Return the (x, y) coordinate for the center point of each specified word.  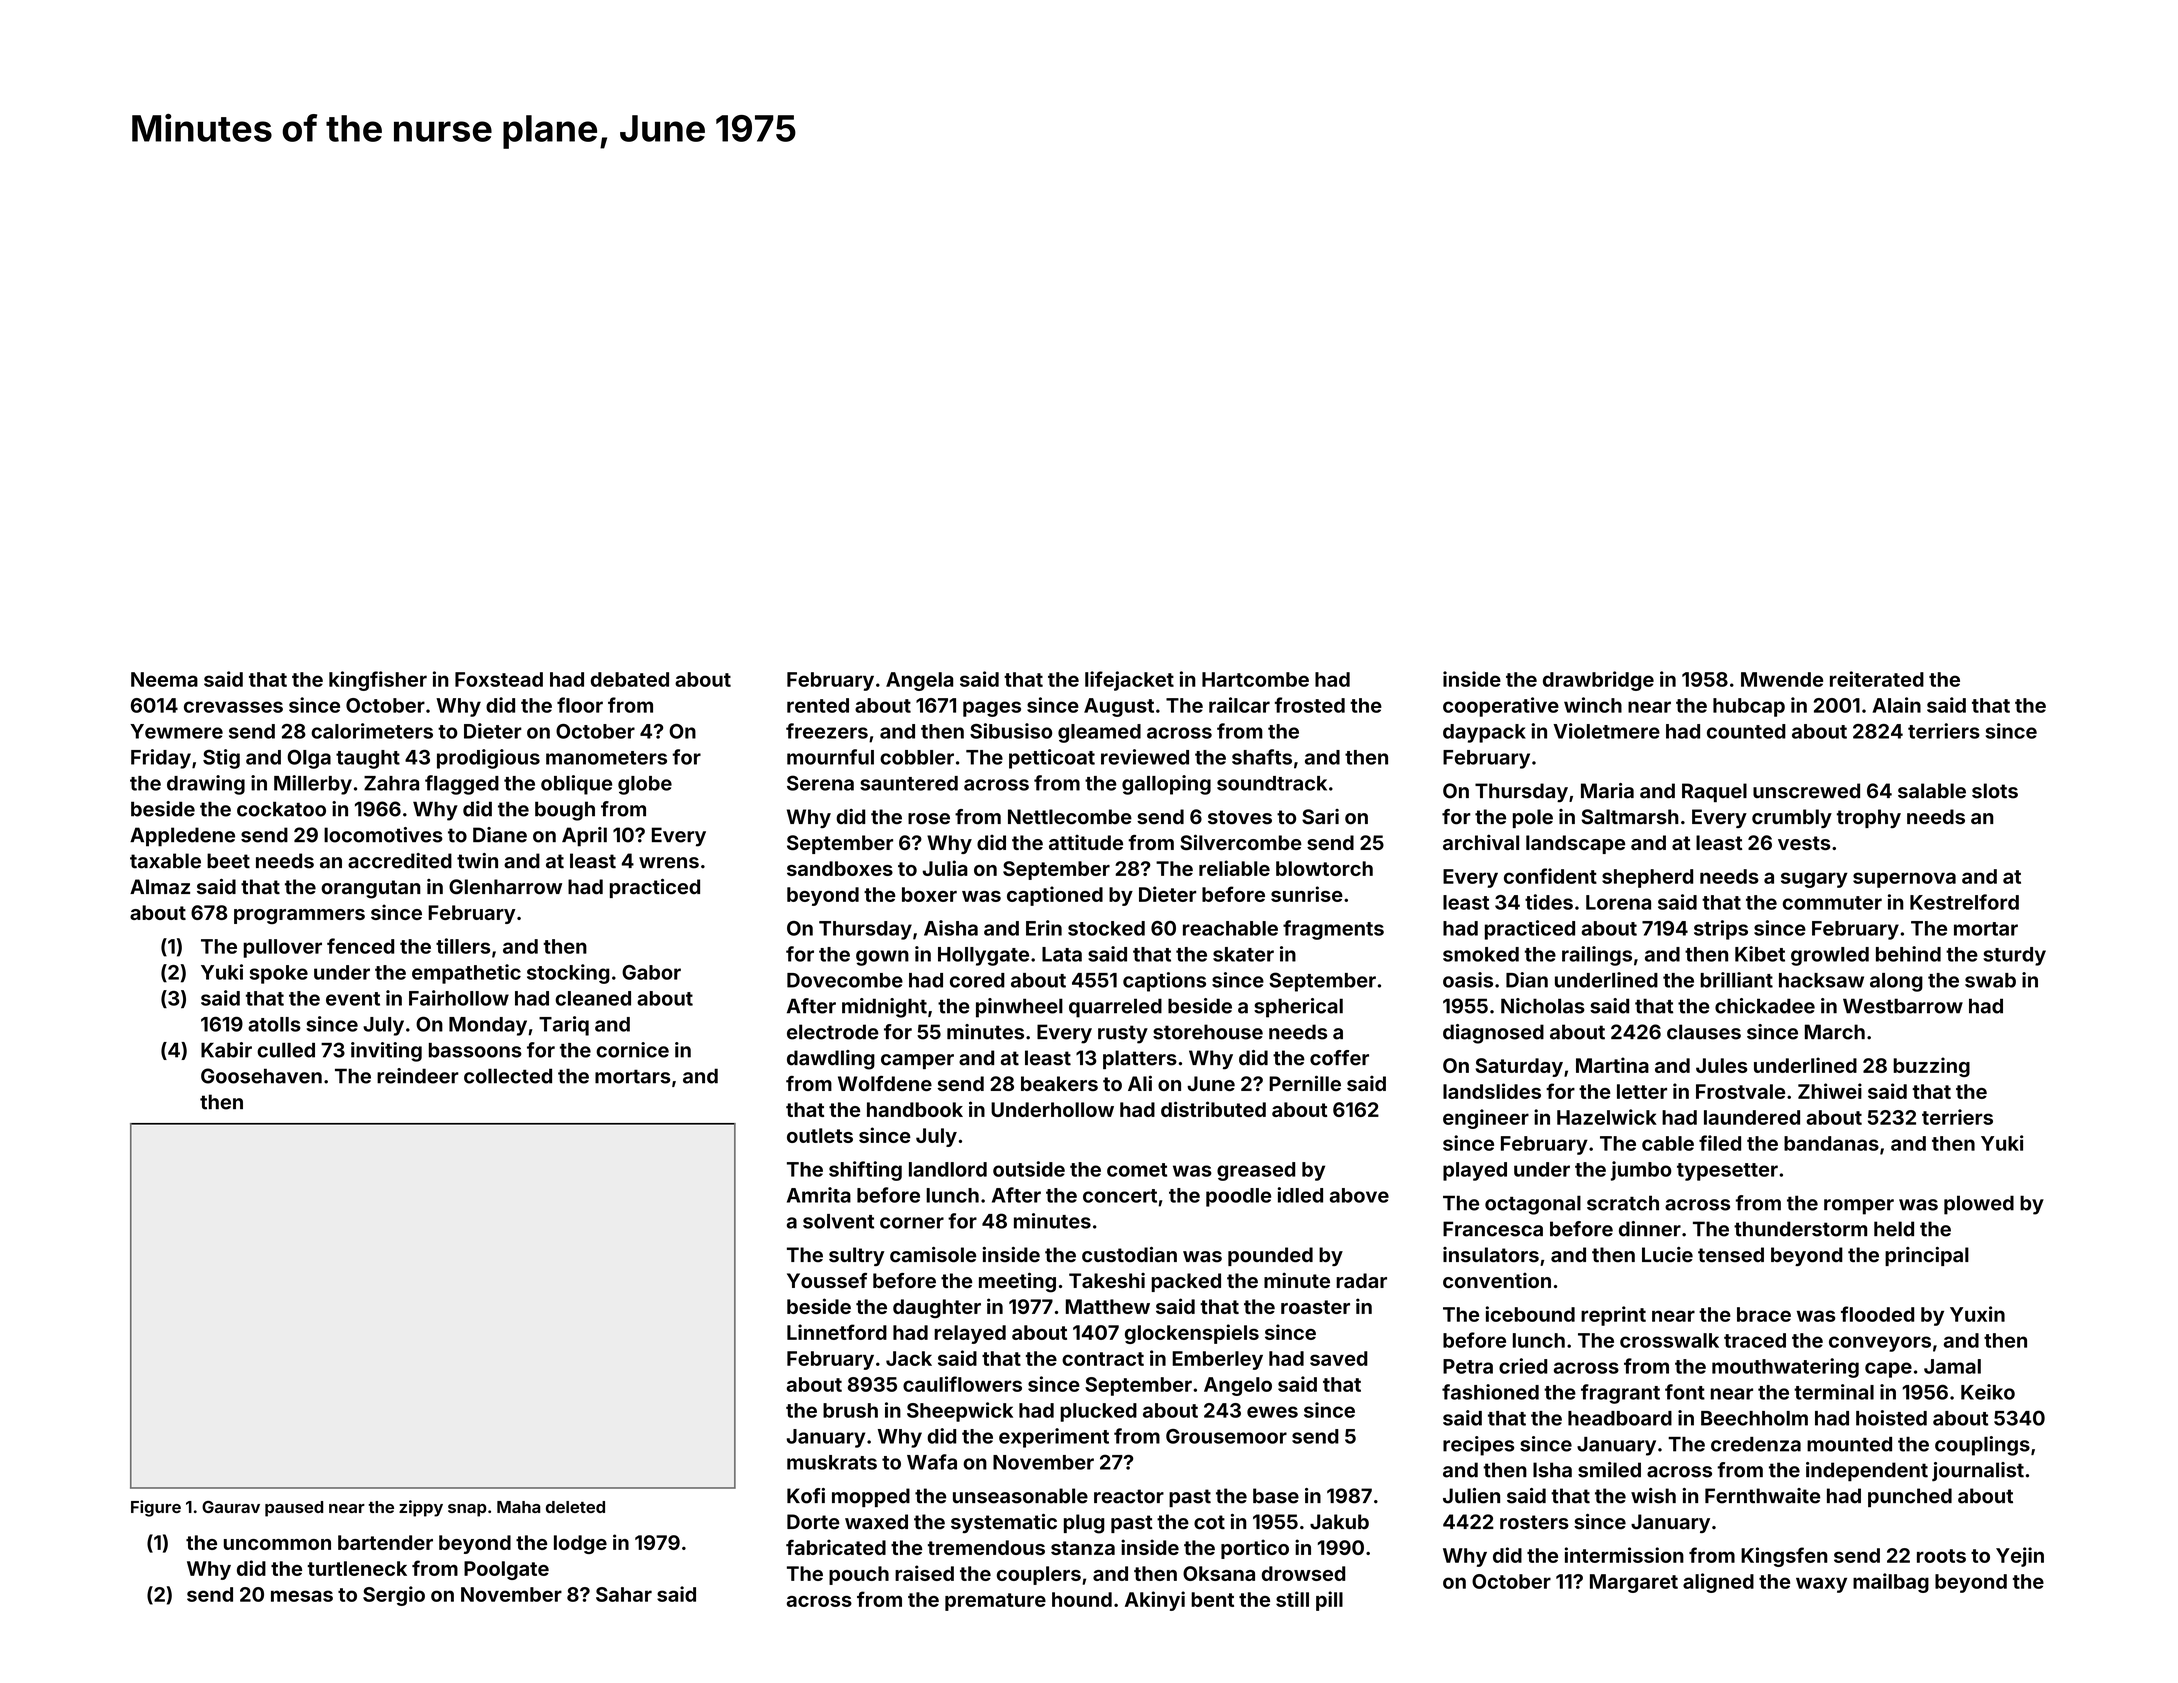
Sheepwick (960, 1412)
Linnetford (837, 1332)
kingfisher (378, 681)
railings (1597, 956)
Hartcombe (1255, 679)
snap (467, 1510)
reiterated (1877, 679)
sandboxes (840, 868)
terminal (1834, 1392)
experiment (1054, 1438)
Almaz (160, 887)
